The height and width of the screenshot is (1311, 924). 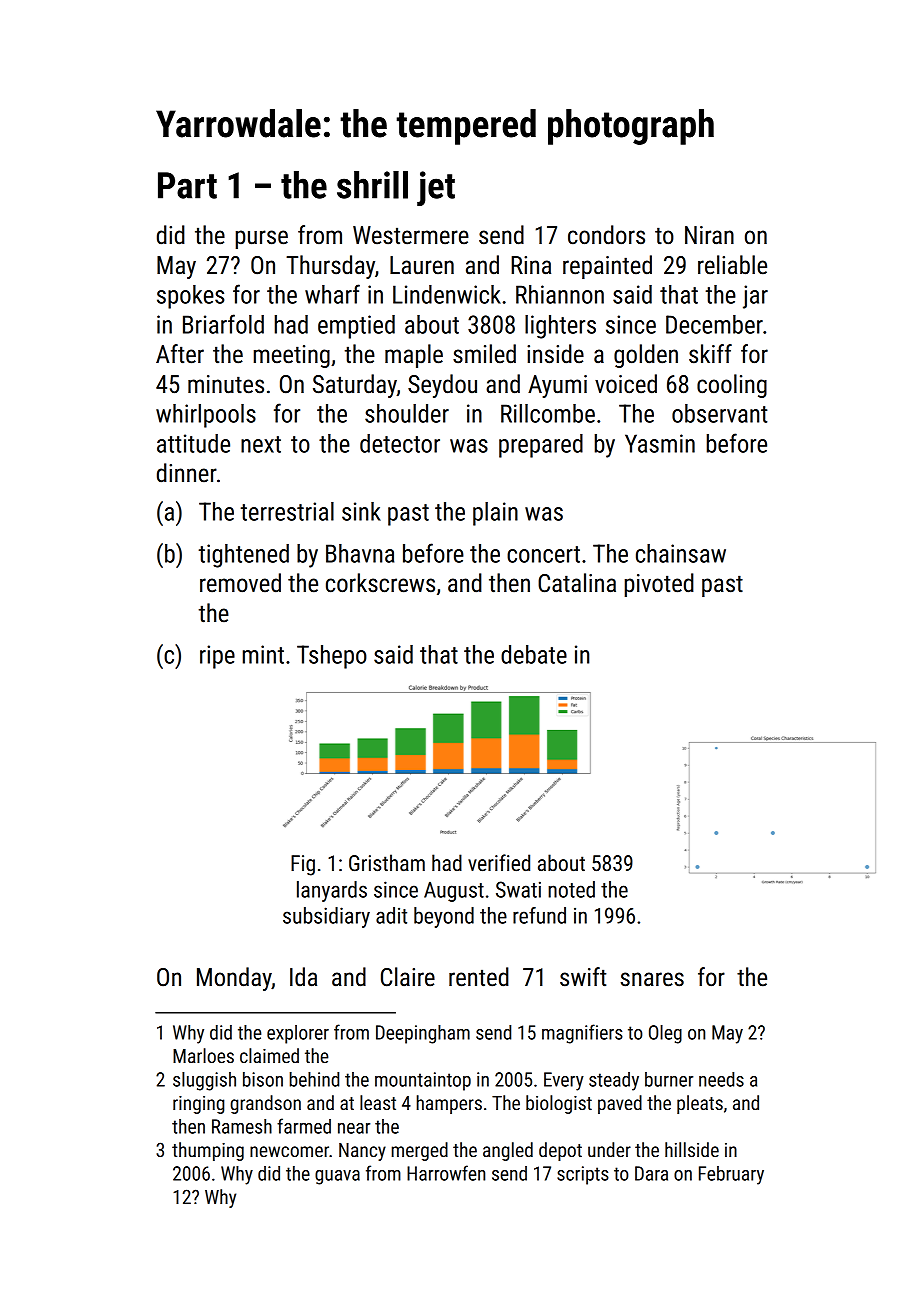 I want to click on thumping, so click(x=208, y=1151).
